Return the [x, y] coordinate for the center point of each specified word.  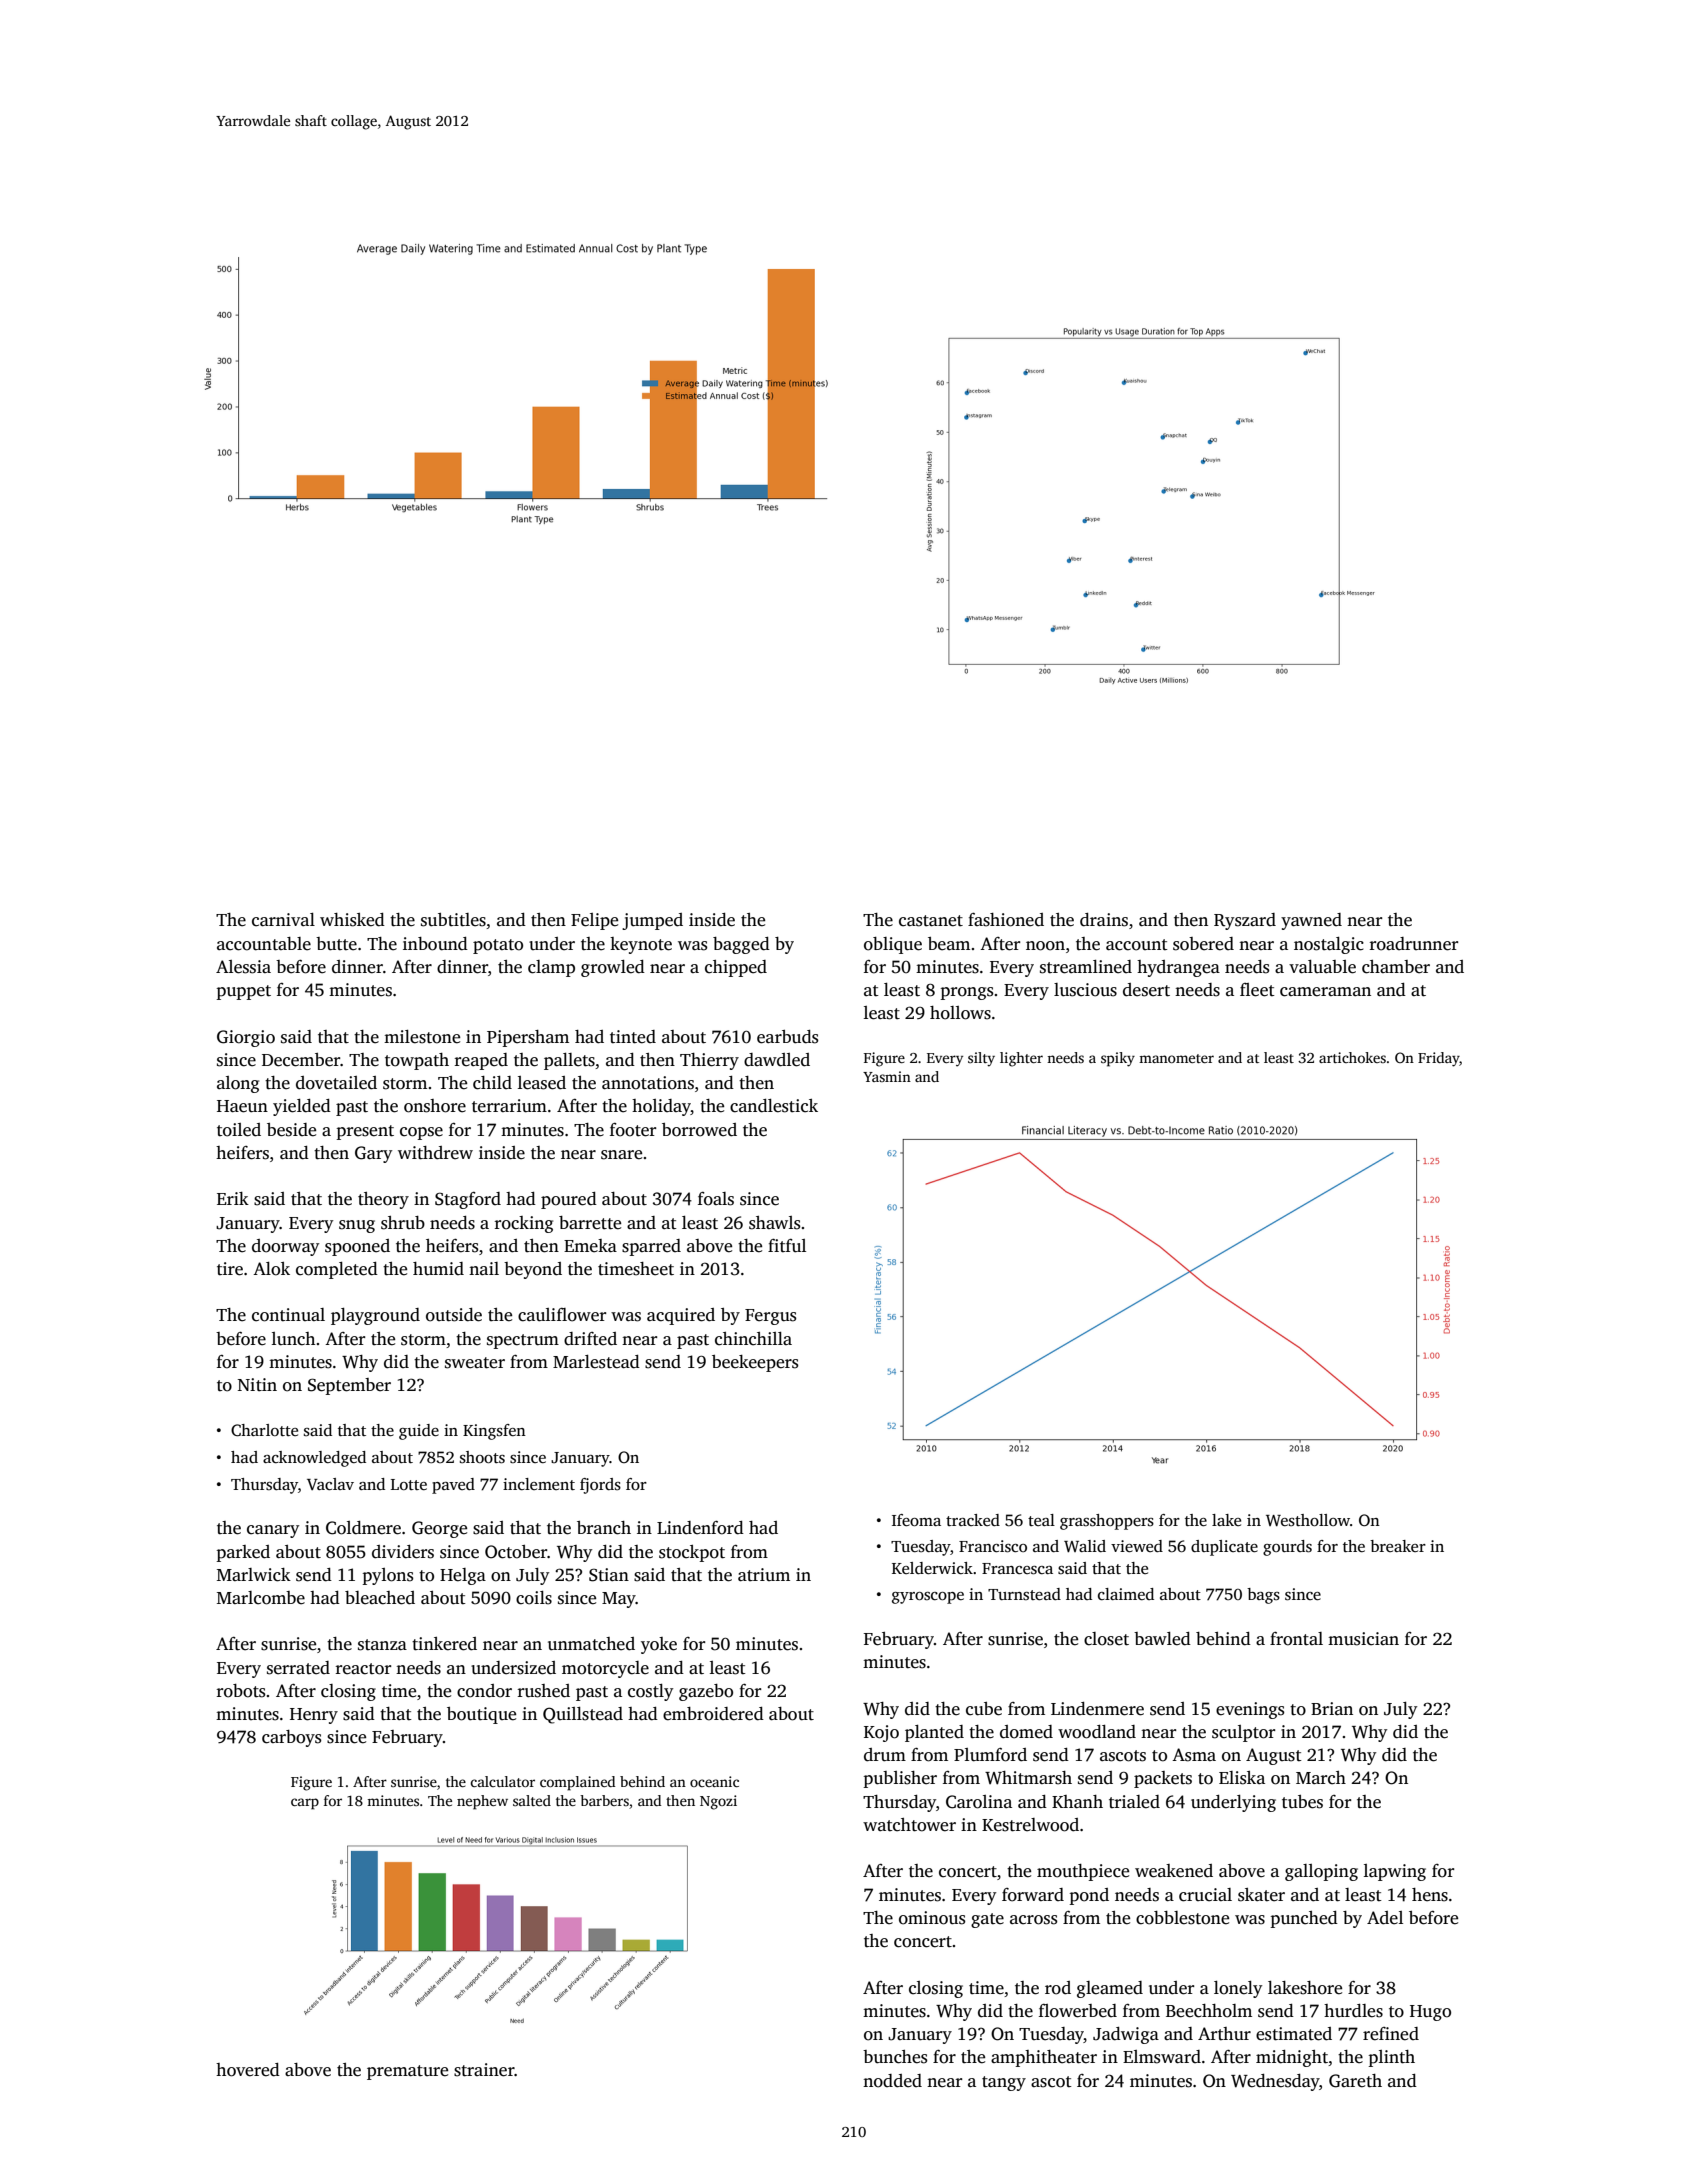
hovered [248, 2070]
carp [305, 1804]
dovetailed [336, 1083]
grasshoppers [1107, 1522]
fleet [1257, 990]
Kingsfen [494, 1432]
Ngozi [718, 1802]
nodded [892, 2081]
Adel [1385, 1918]
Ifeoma [916, 1520]
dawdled [777, 1060]
